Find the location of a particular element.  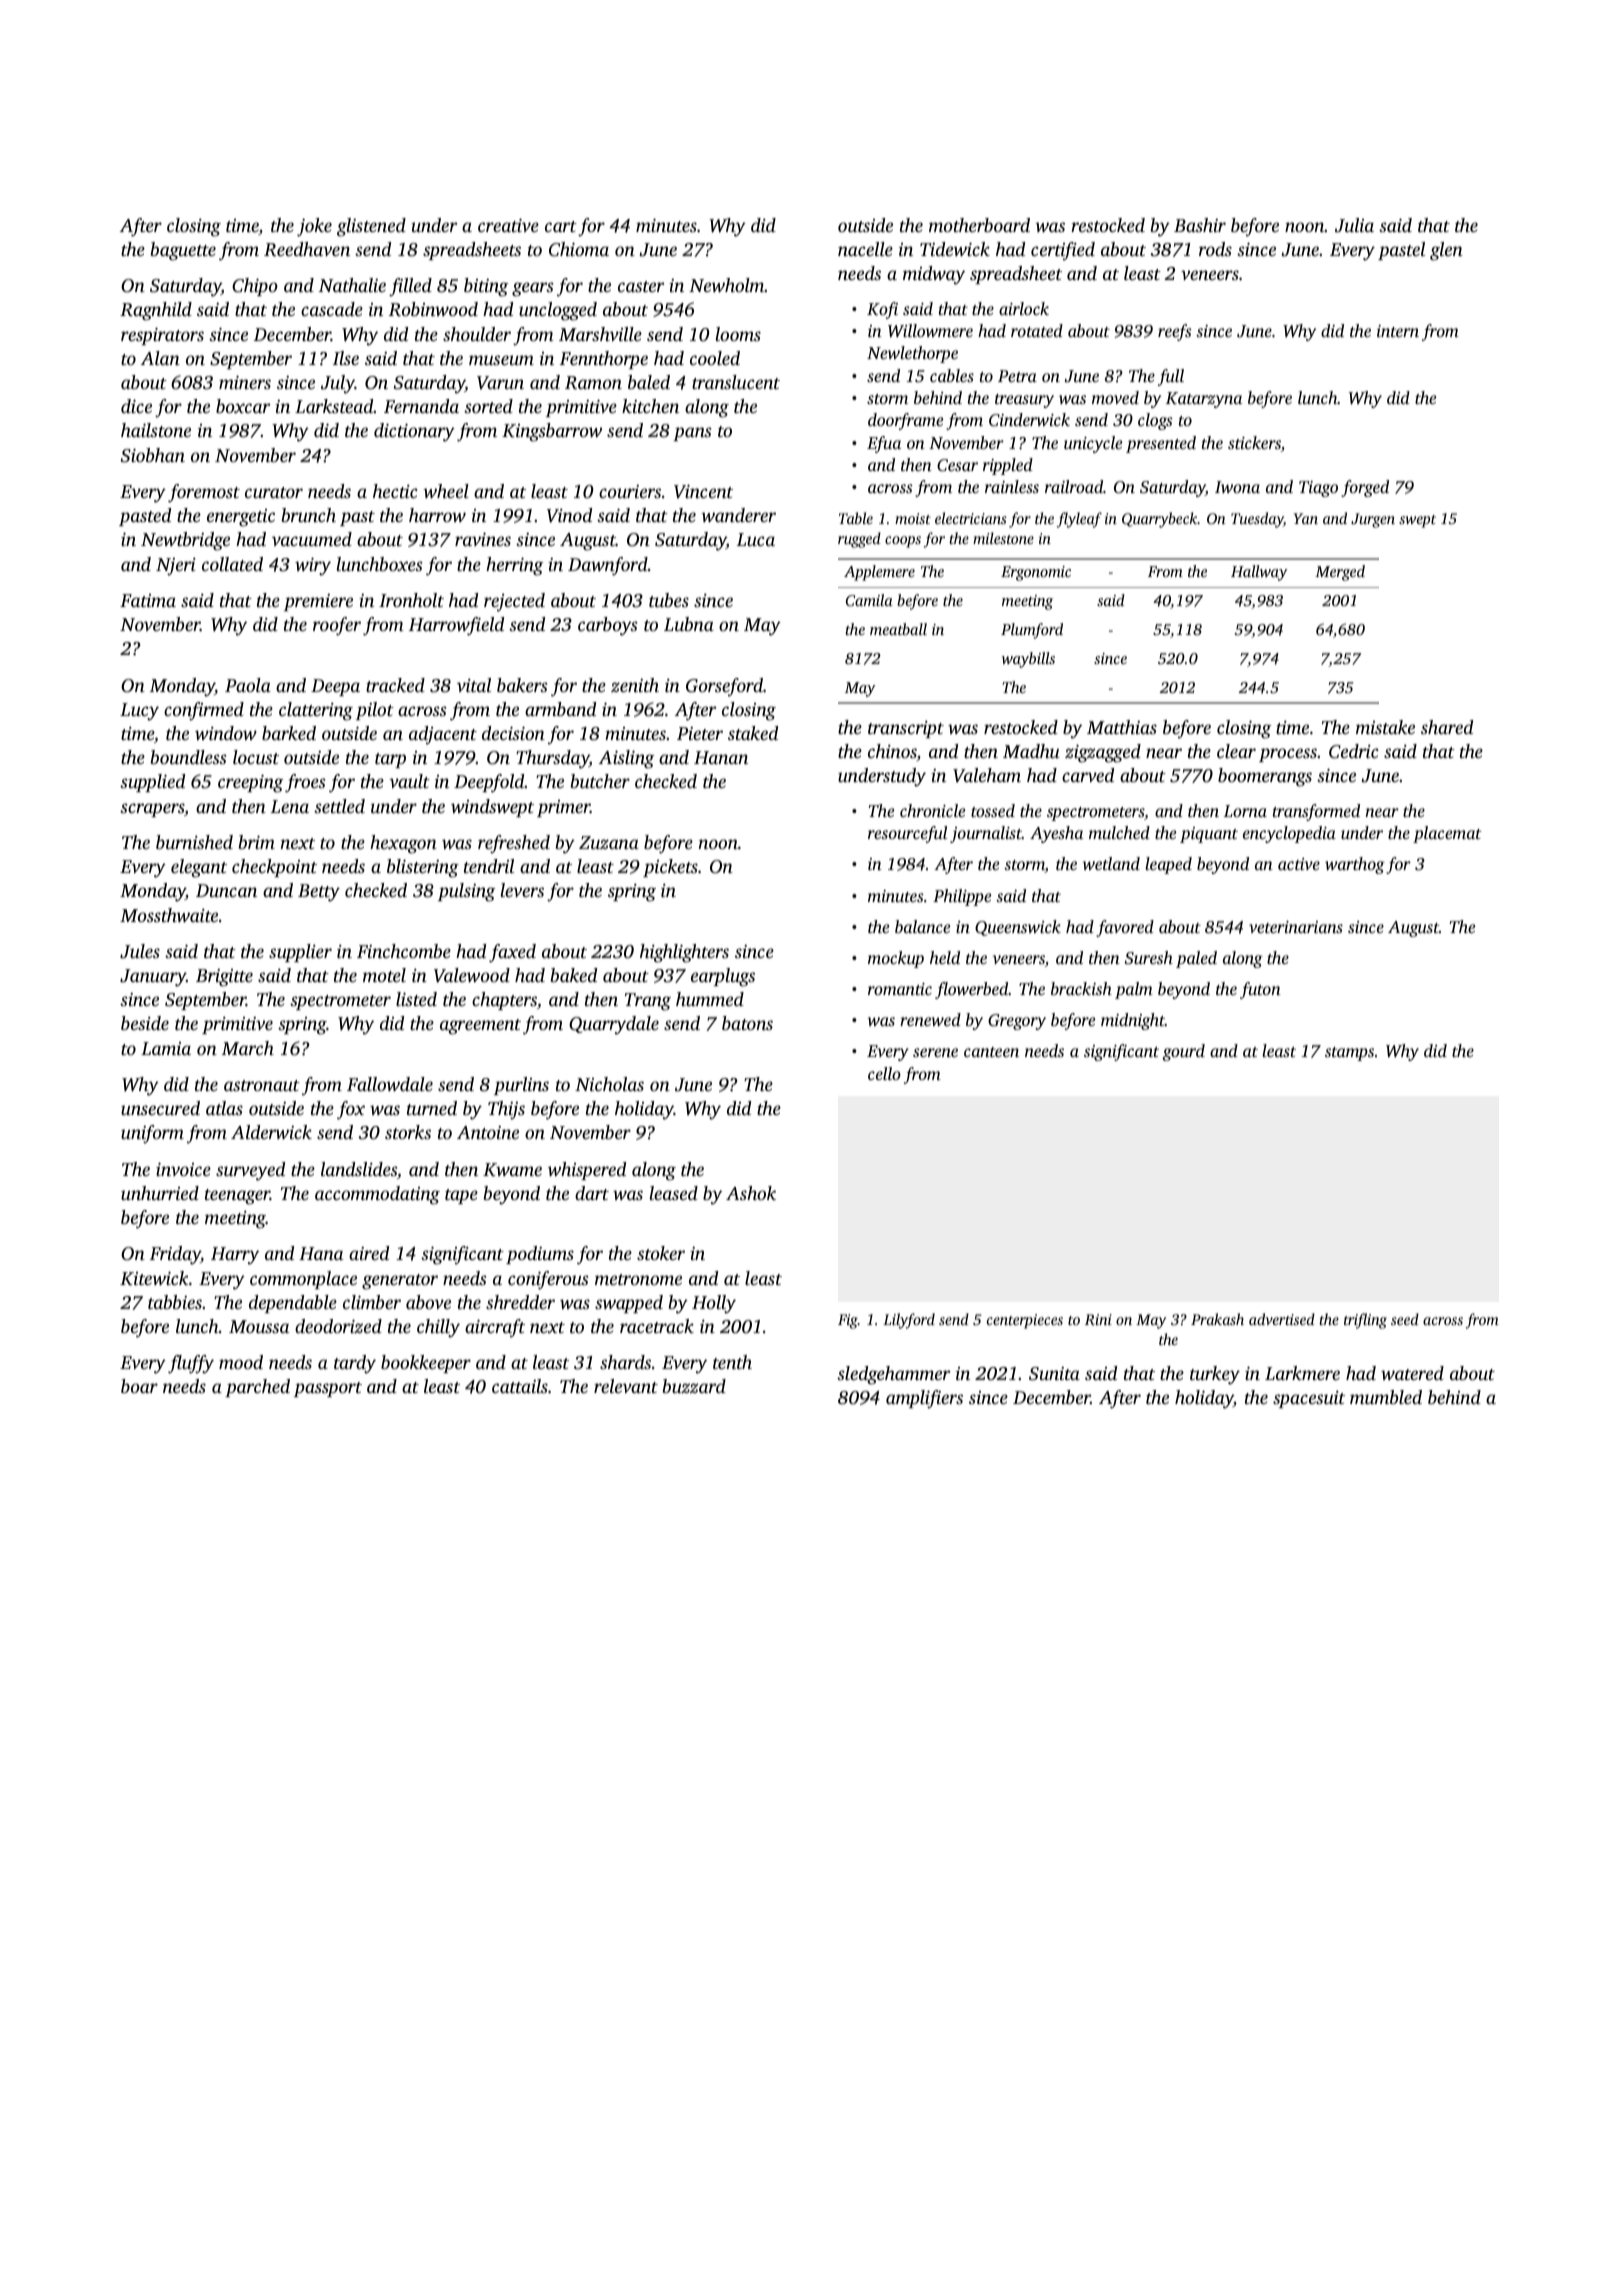

nacelle is located at coordinates (865, 249).
